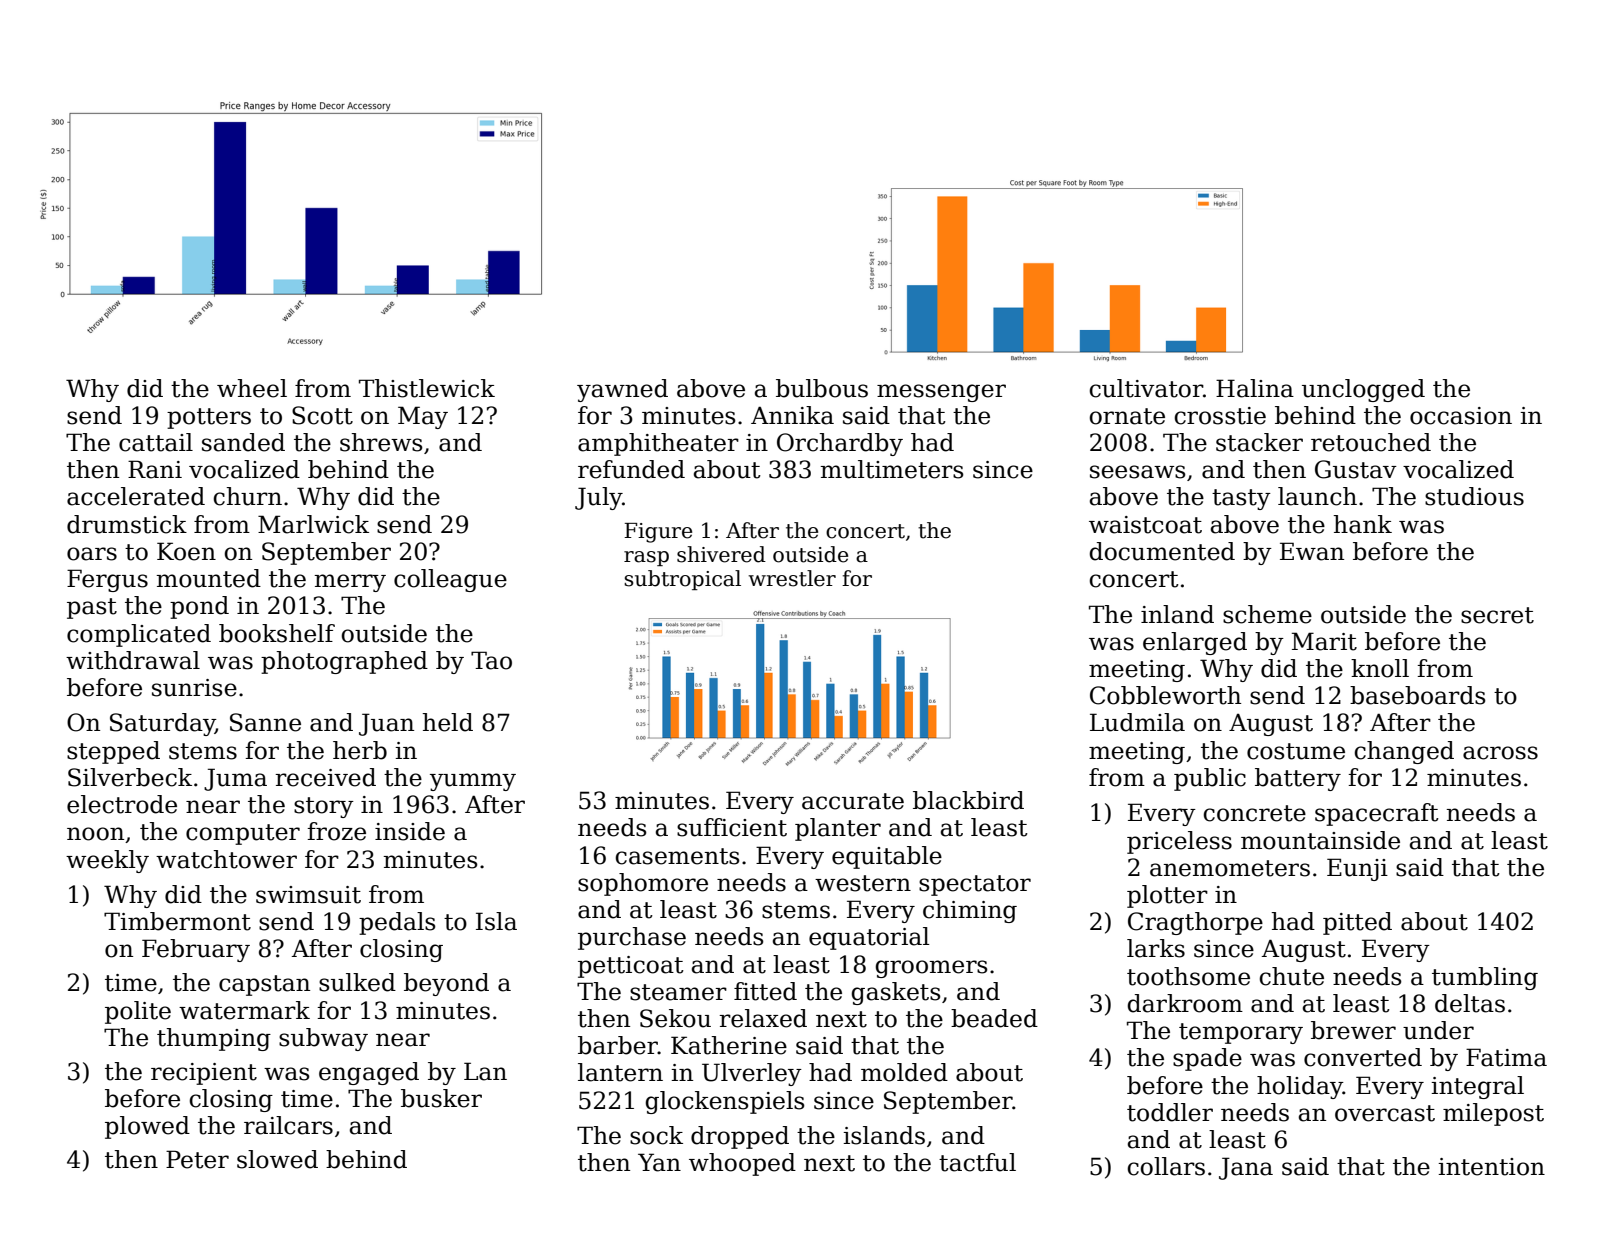 The height and width of the screenshot is (1249, 1616). I want to click on slowed, so click(277, 1159).
